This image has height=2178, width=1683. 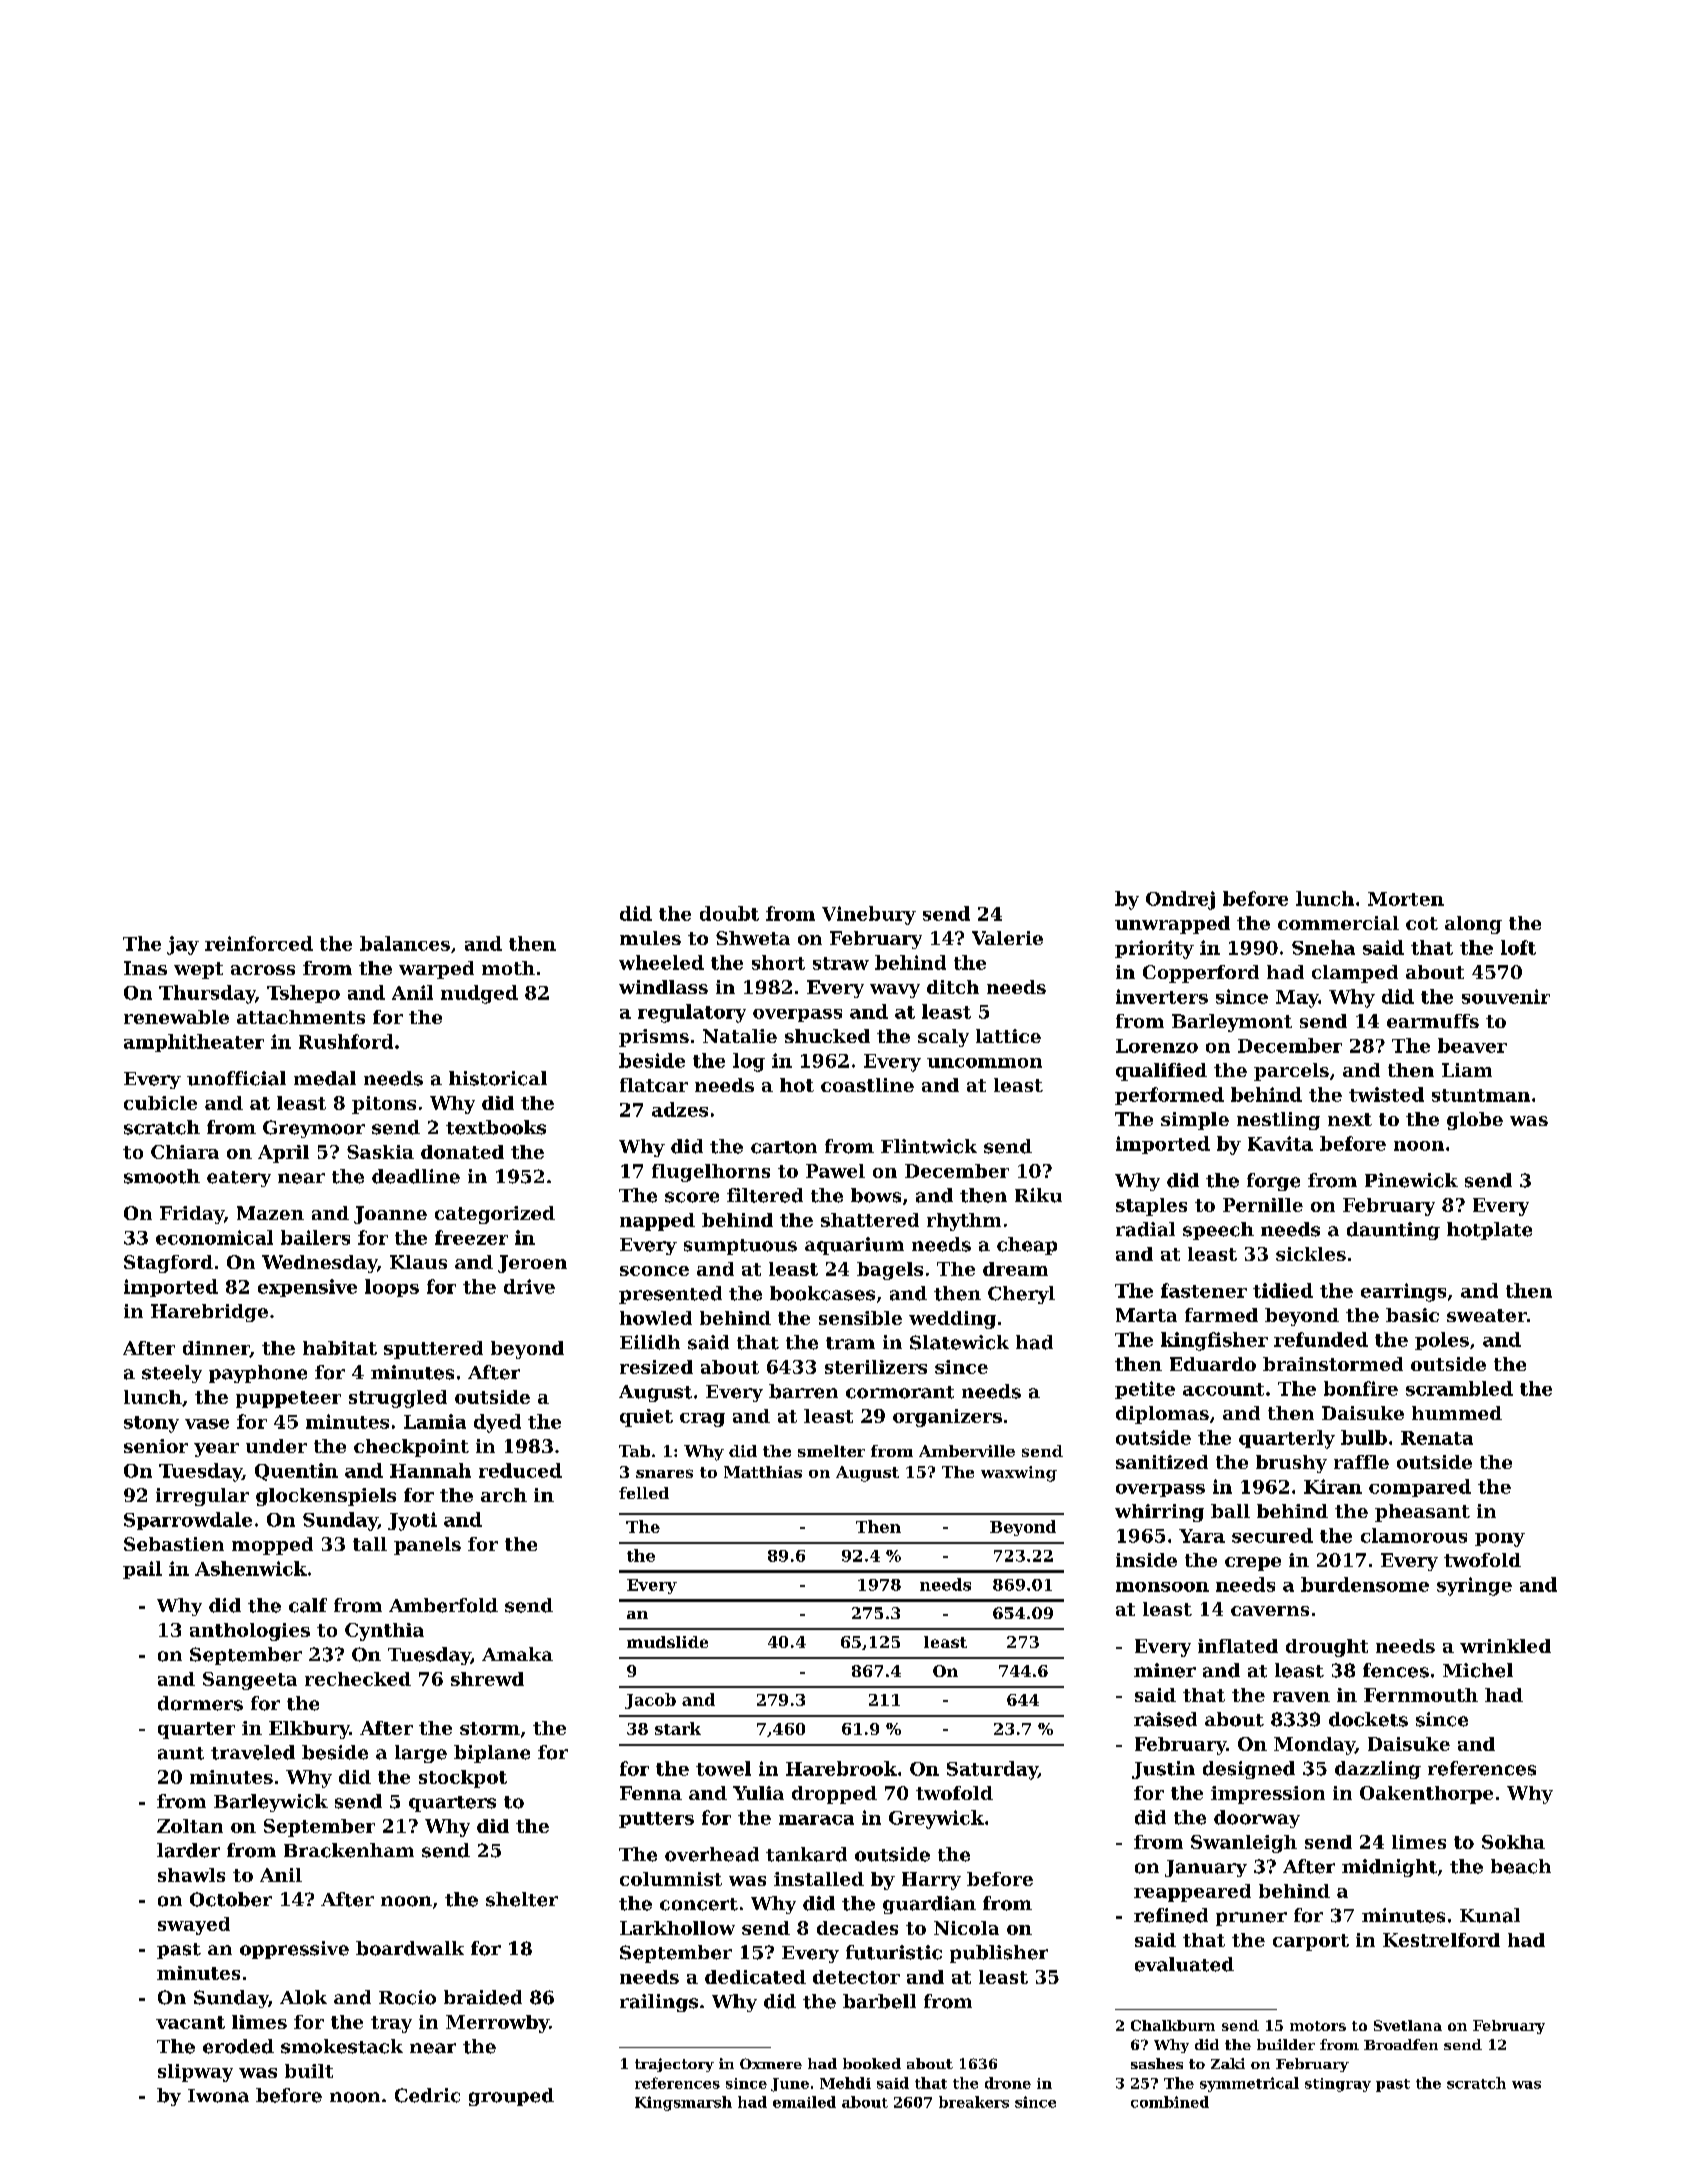 What do you see at coordinates (1159, 1513) in the image?
I see `whirring` at bounding box center [1159, 1513].
